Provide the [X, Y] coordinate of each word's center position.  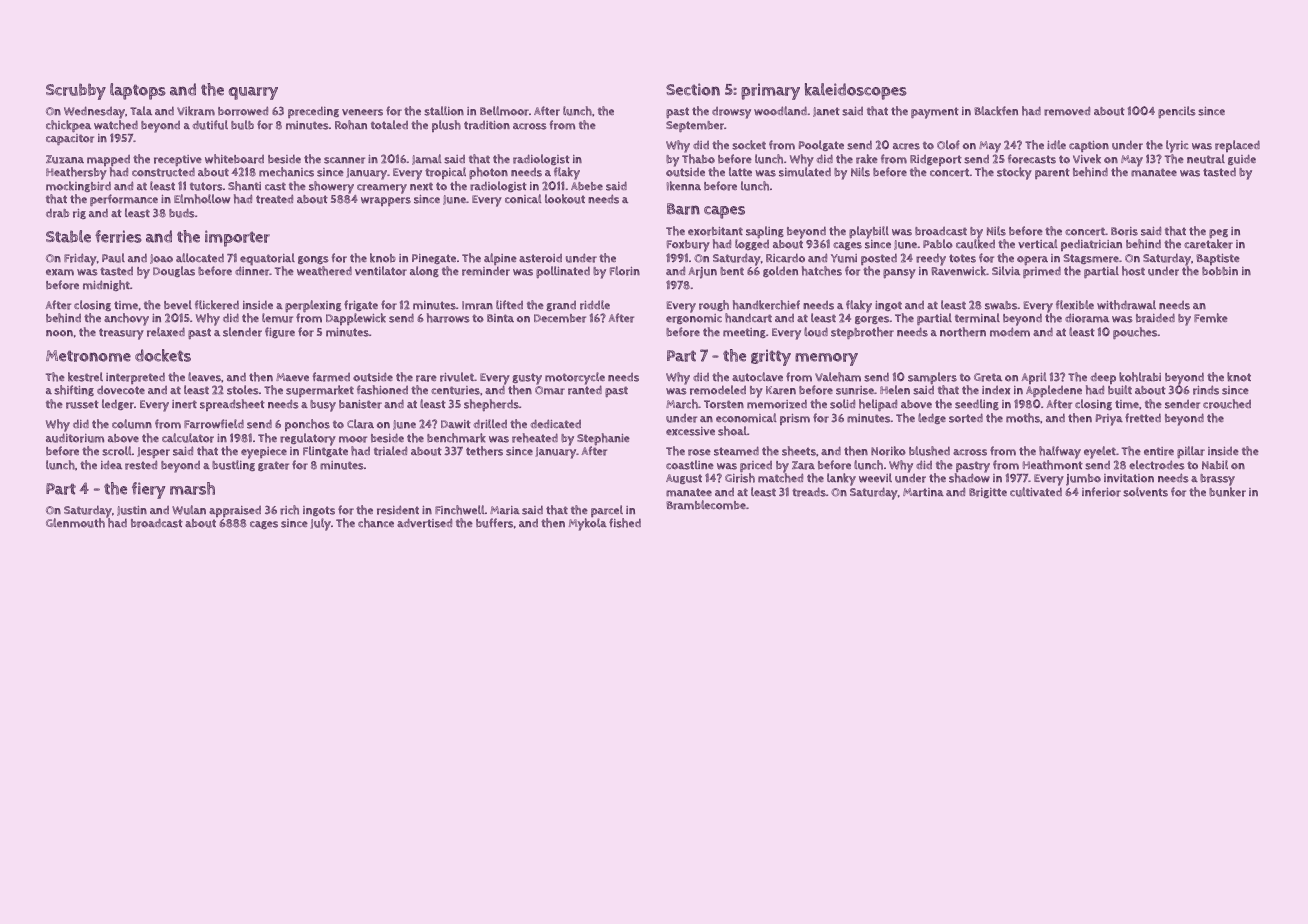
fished [625, 523]
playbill [869, 232]
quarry [253, 93]
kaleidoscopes [856, 91]
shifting [74, 390]
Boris [1124, 231]
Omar [550, 390]
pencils [1177, 112]
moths [1023, 418]
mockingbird [78, 186]
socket [749, 145]
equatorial [267, 259]
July [320, 524]
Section [693, 89]
